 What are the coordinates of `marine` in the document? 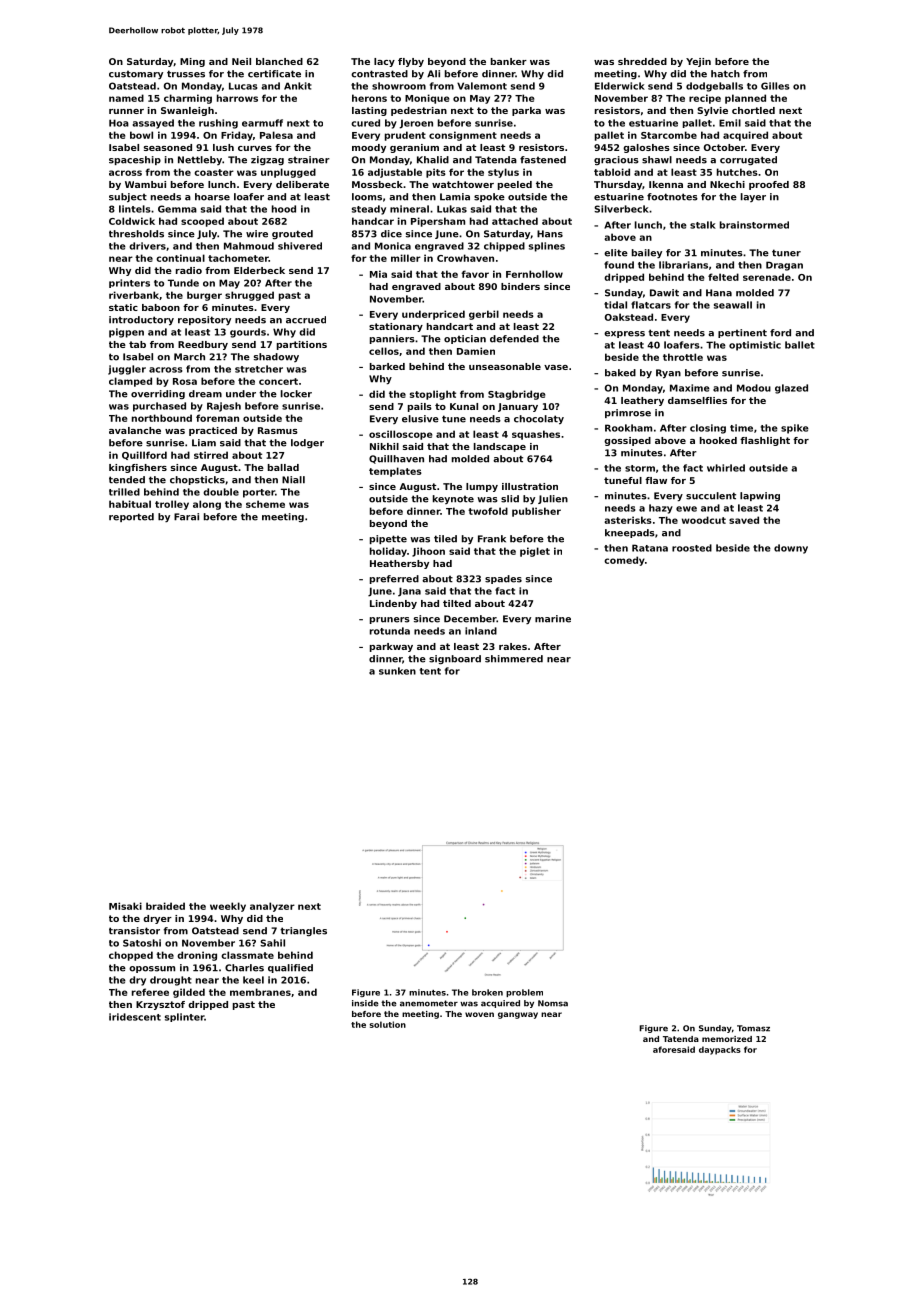 It's located at (553, 619).
